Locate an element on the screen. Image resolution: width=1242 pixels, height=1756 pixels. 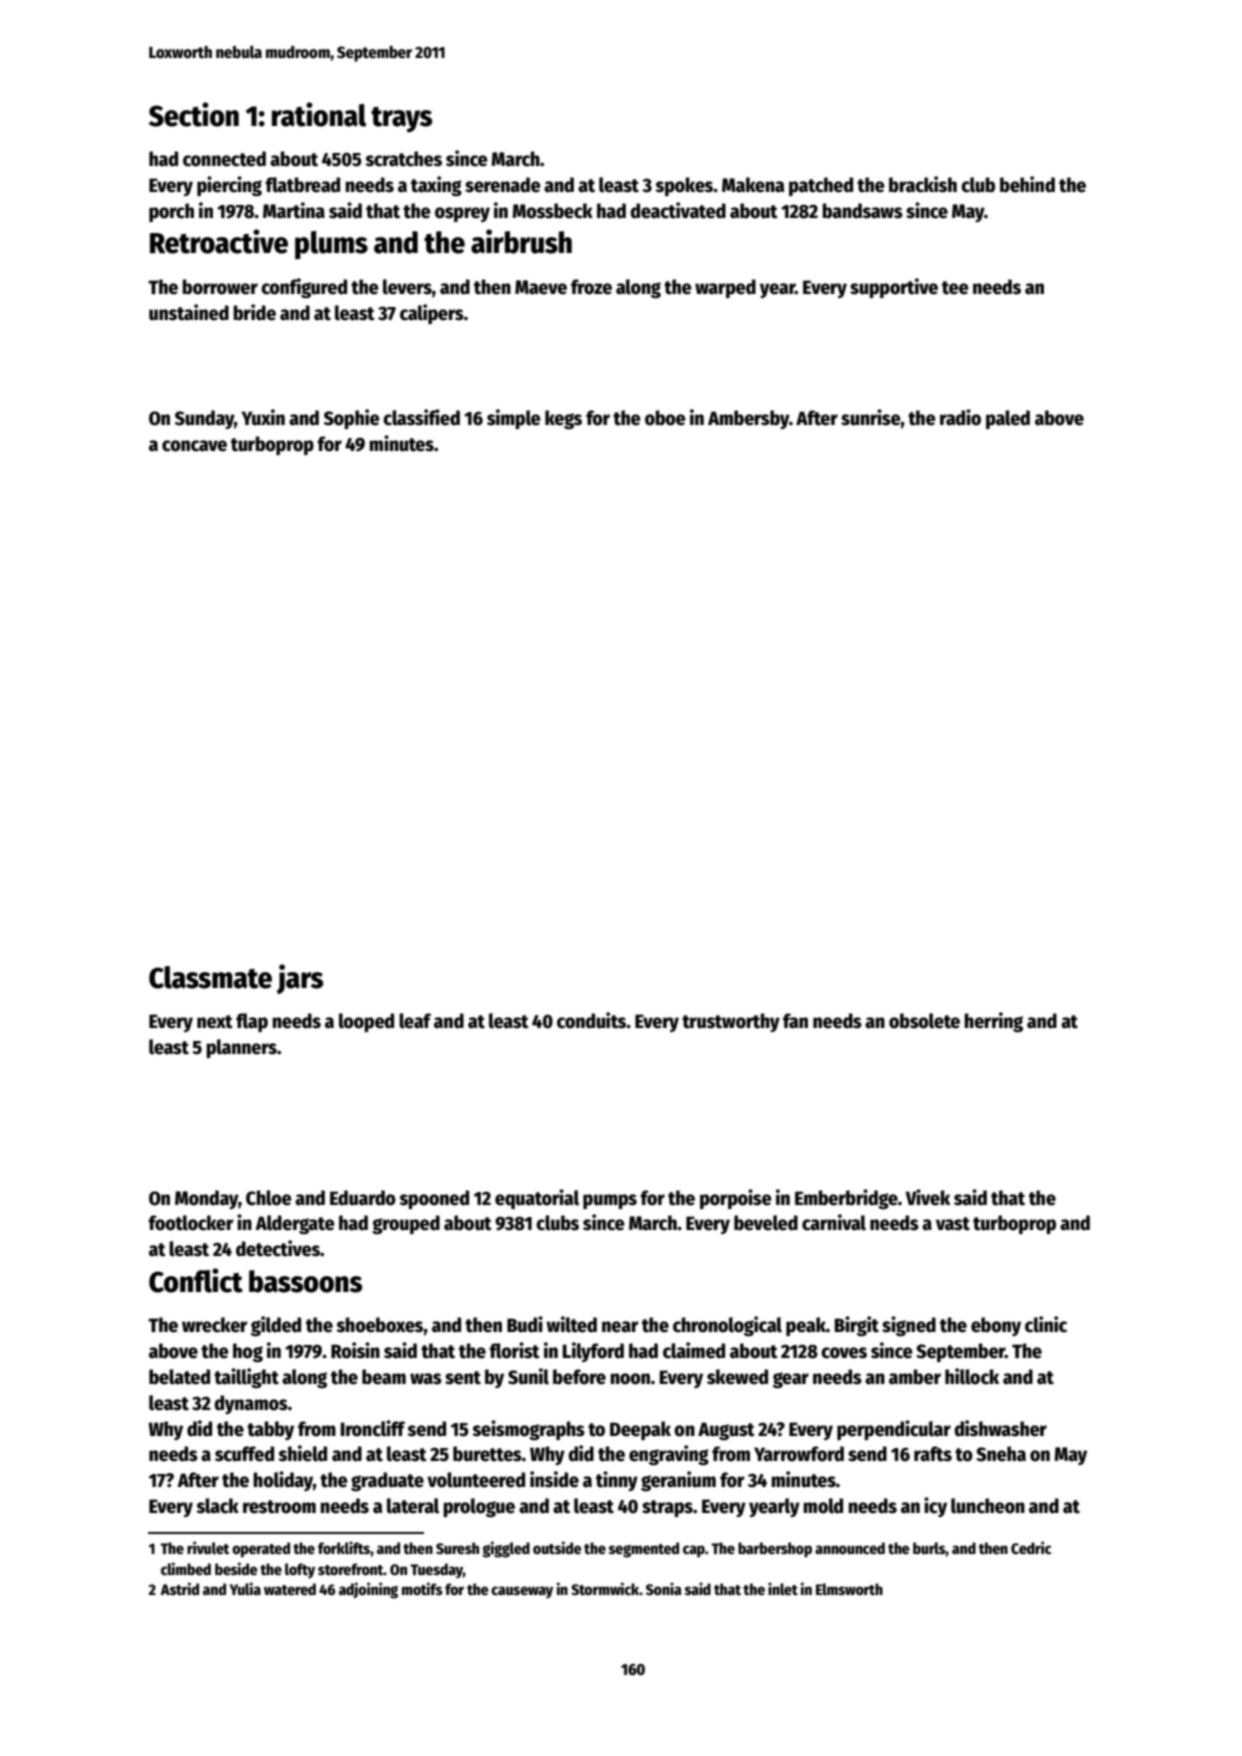
equatorial is located at coordinates (537, 1199).
